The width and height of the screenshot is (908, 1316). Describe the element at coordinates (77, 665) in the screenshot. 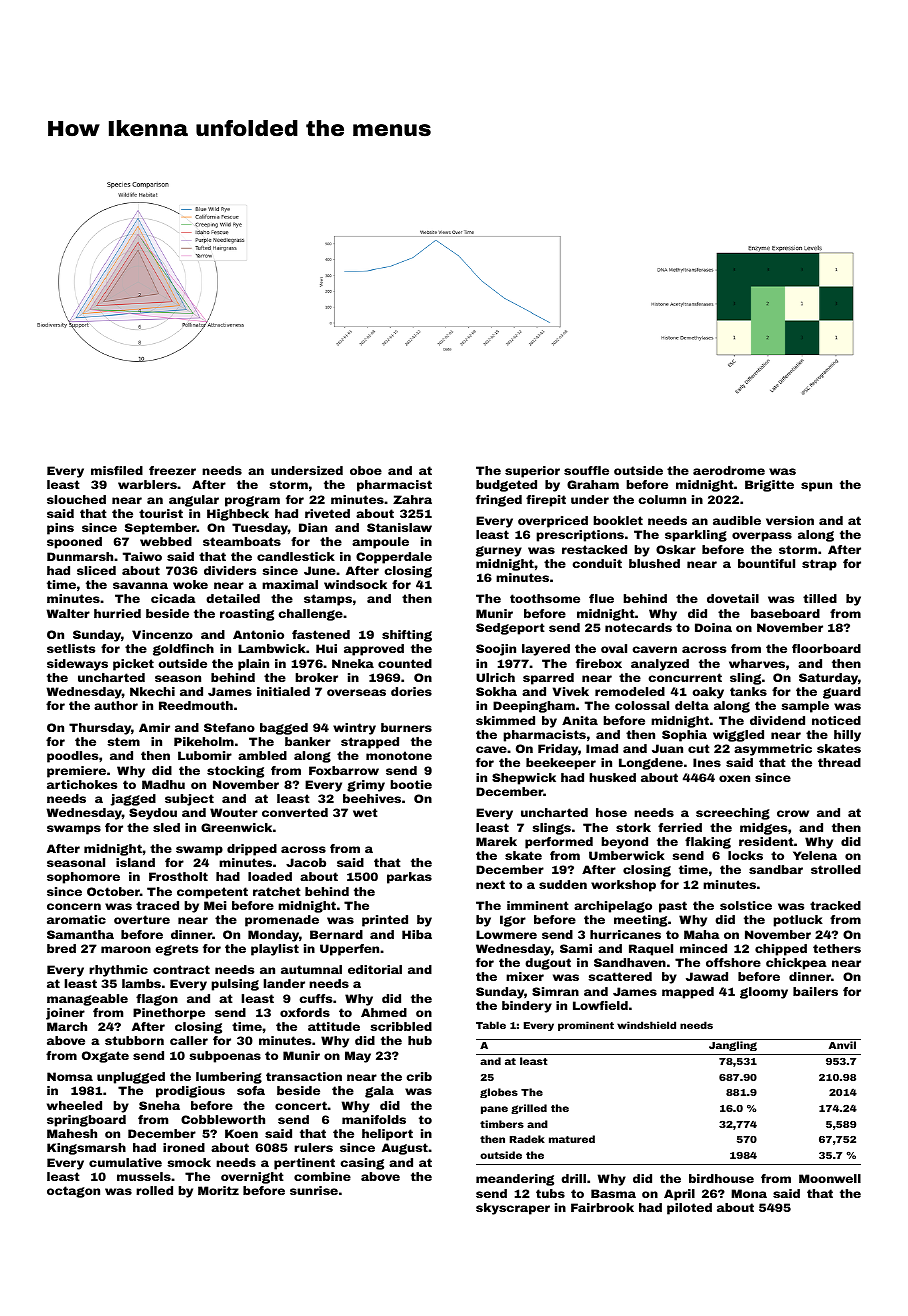

I see `sideways` at that location.
